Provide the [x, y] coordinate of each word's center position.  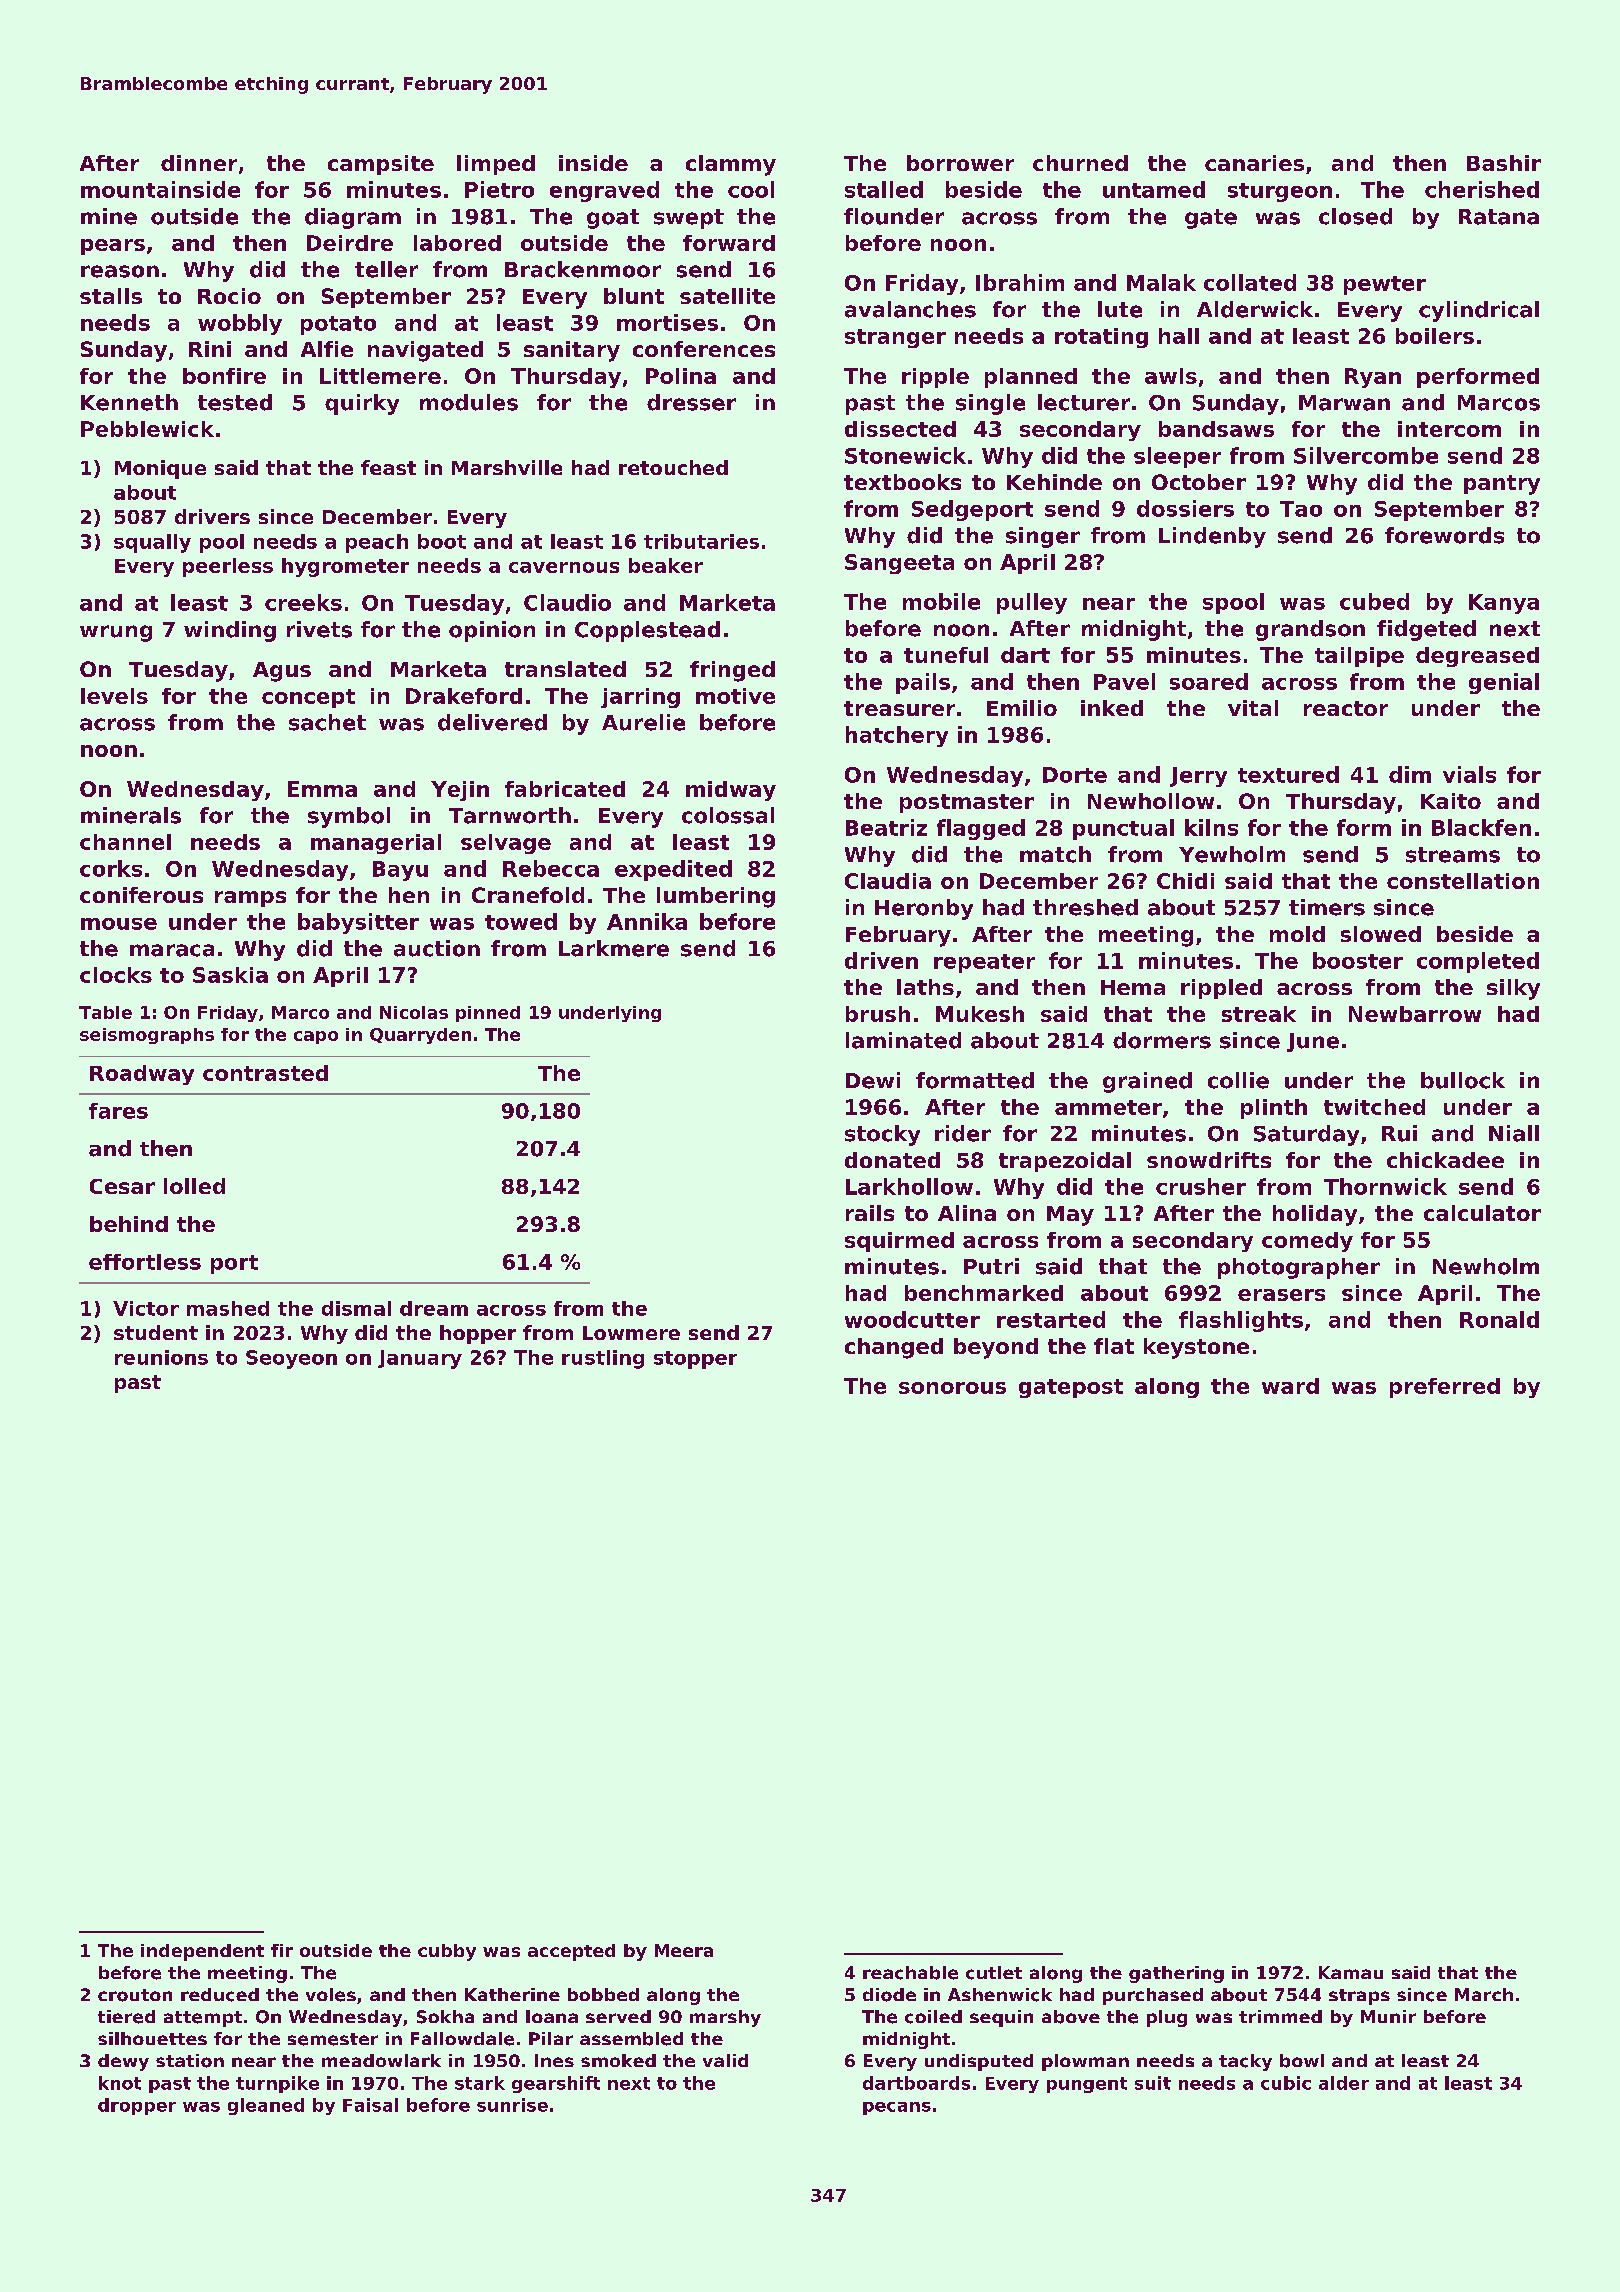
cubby [447, 1952]
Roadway [142, 1075]
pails [923, 683]
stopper [695, 1360]
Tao [1301, 509]
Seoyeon [291, 1359]
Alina [967, 1213]
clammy [731, 165]
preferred [1445, 1388]
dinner [199, 163]
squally [152, 543]
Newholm [1486, 1266]
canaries [1254, 163]
